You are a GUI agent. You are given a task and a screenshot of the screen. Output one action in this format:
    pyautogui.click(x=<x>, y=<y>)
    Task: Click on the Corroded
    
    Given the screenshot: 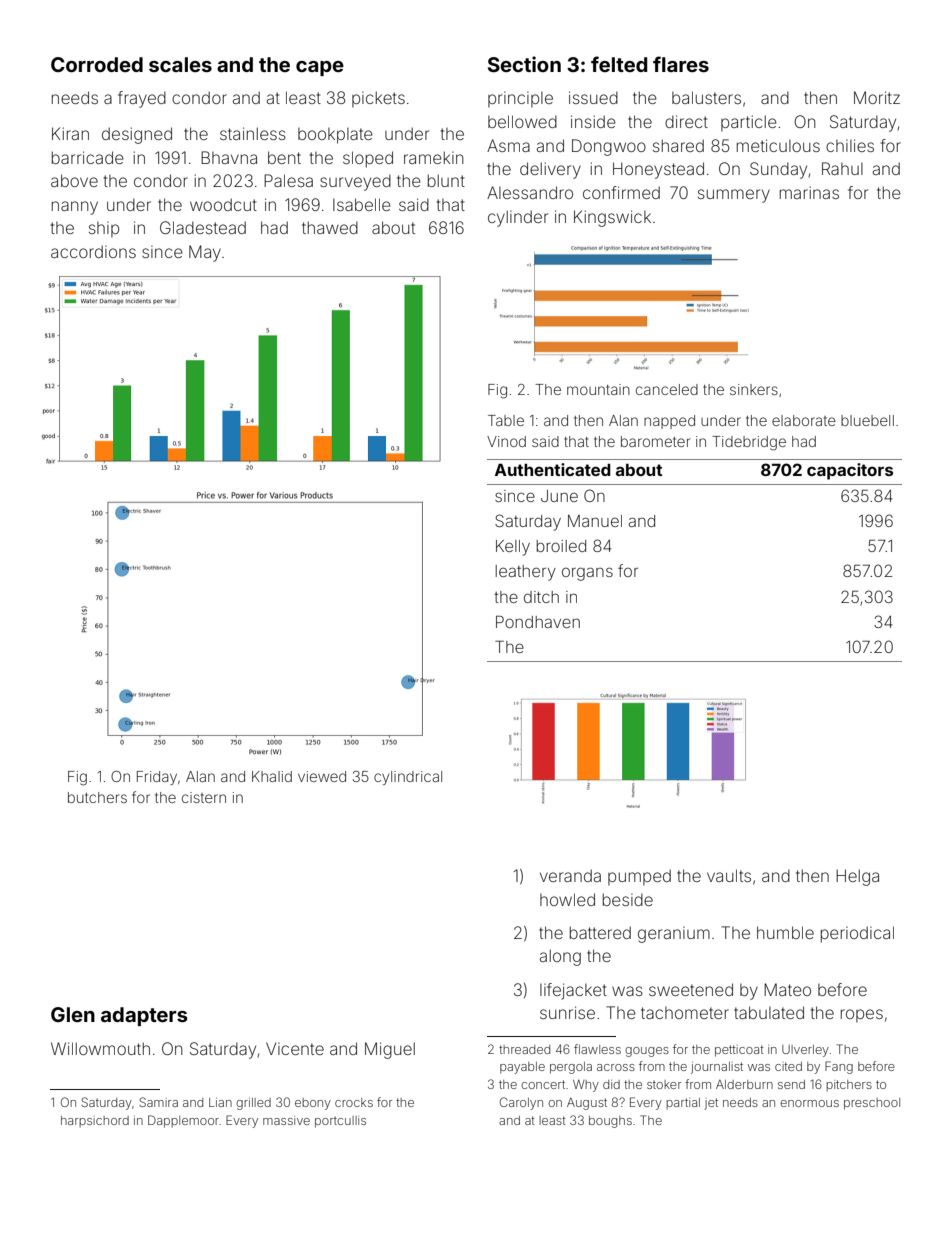 What is the action you would take?
    pyautogui.click(x=97, y=64)
